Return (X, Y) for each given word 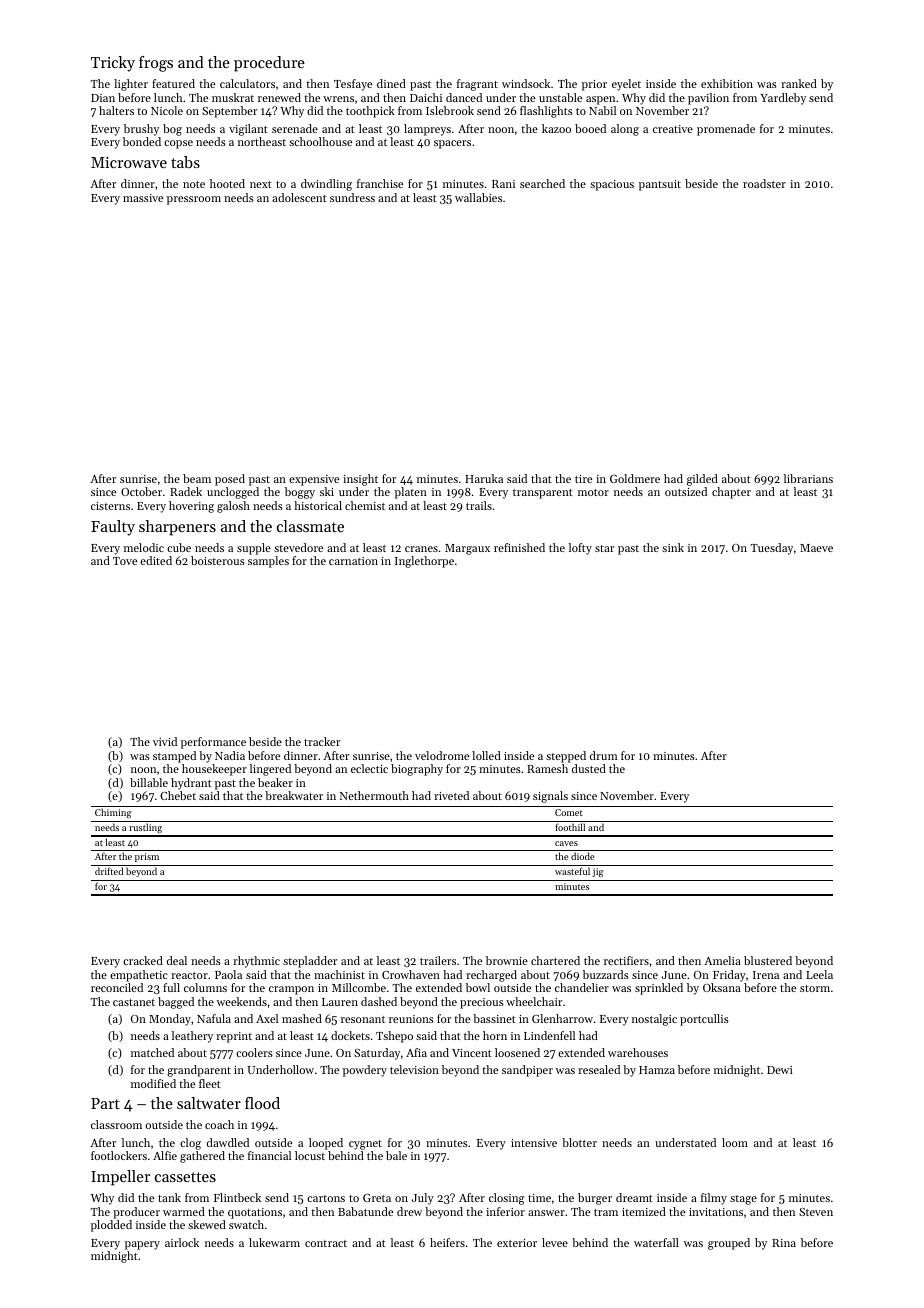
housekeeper (214, 770)
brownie (507, 960)
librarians (808, 478)
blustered (768, 960)
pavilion (708, 99)
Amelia (722, 960)
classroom (116, 1124)
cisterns (110, 506)
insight (360, 480)
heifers (447, 1242)
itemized (644, 1211)
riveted (451, 795)
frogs (156, 64)
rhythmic (256, 962)
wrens (338, 99)
